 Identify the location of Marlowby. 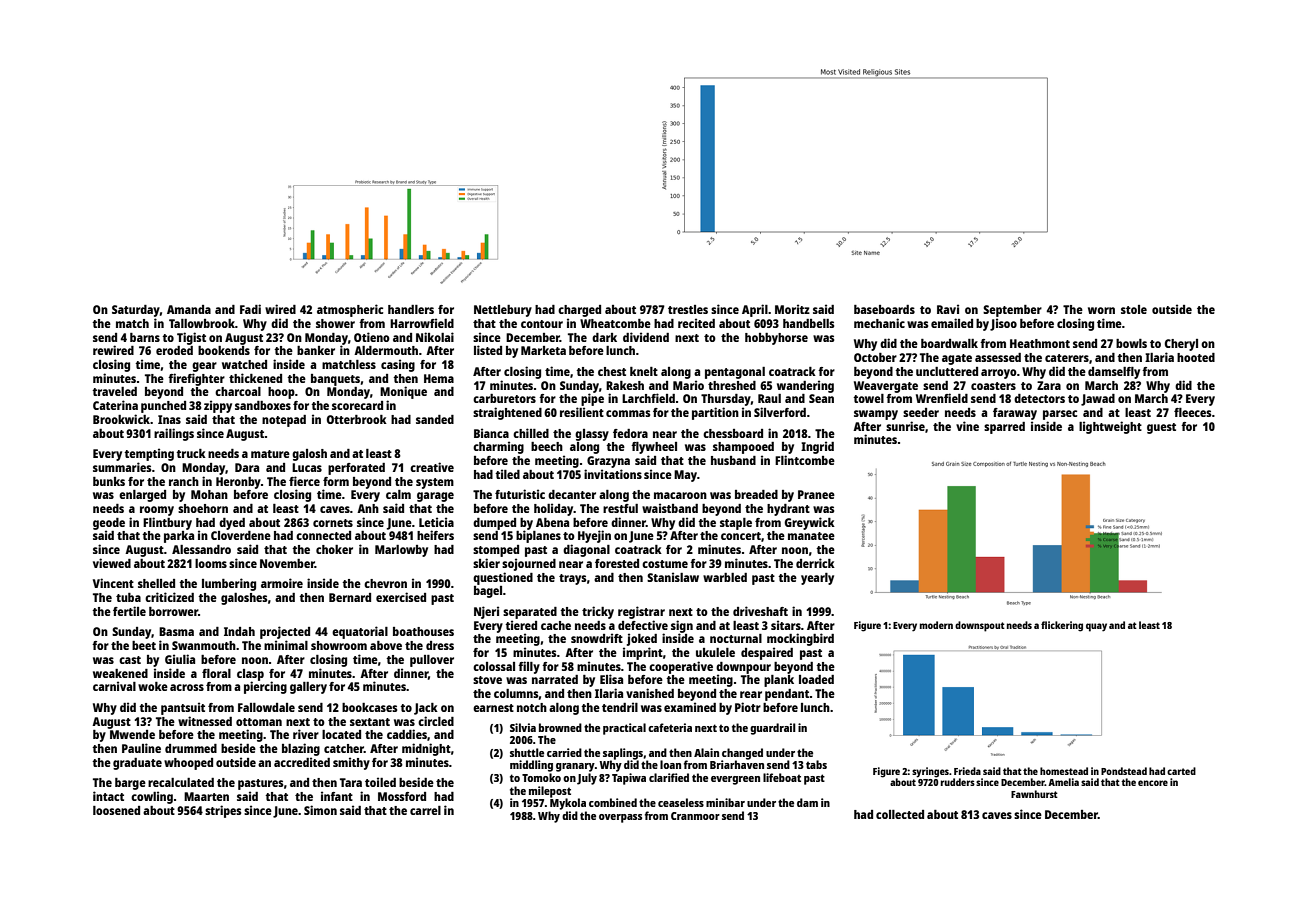
(401, 551).
